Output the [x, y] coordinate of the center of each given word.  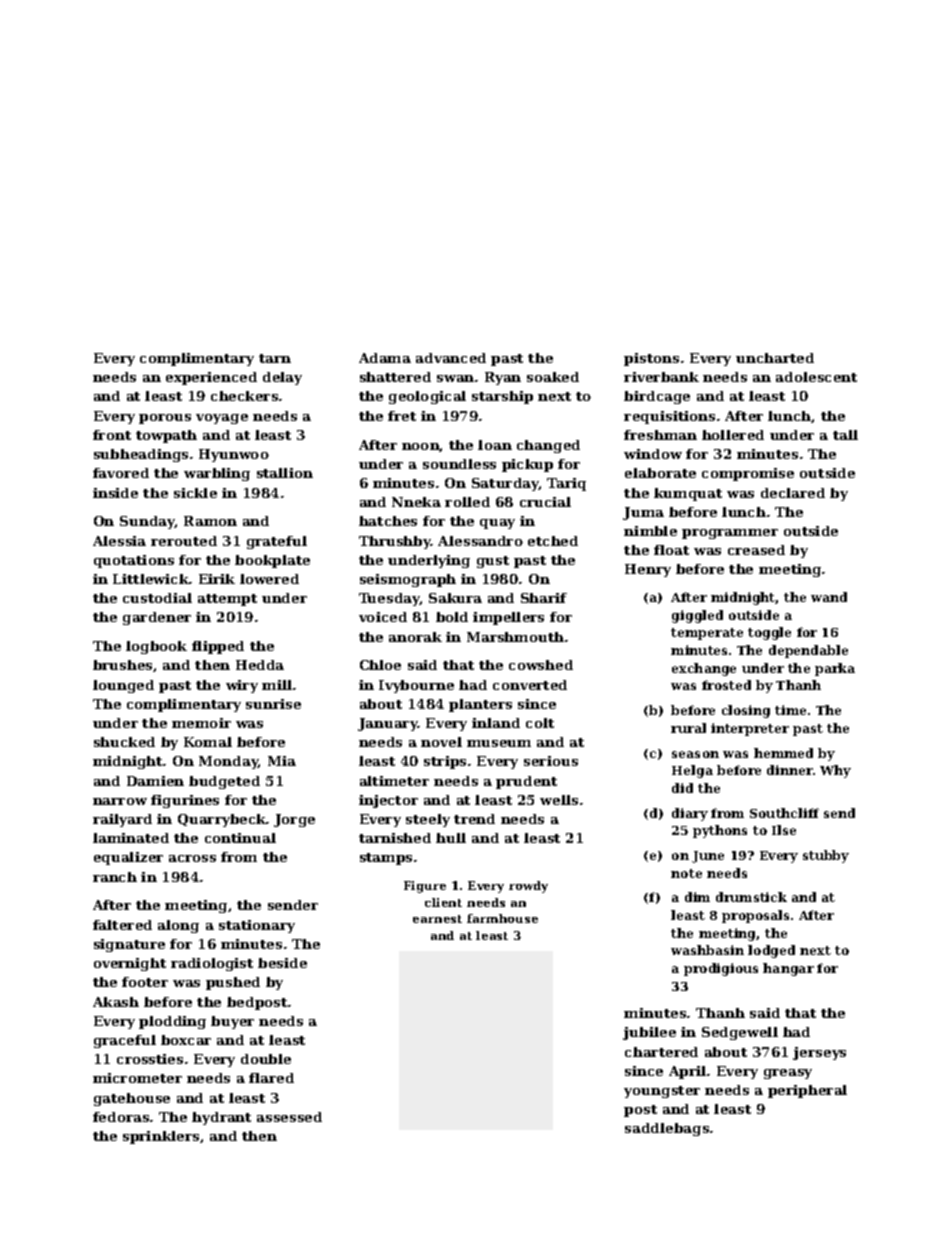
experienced [211, 378]
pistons [651, 359]
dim [697, 897]
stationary [257, 926]
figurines [185, 801]
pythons [720, 831]
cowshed [541, 665]
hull [451, 838]
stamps [386, 859]
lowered [269, 579]
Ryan [503, 378]
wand [829, 597]
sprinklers [161, 1137]
